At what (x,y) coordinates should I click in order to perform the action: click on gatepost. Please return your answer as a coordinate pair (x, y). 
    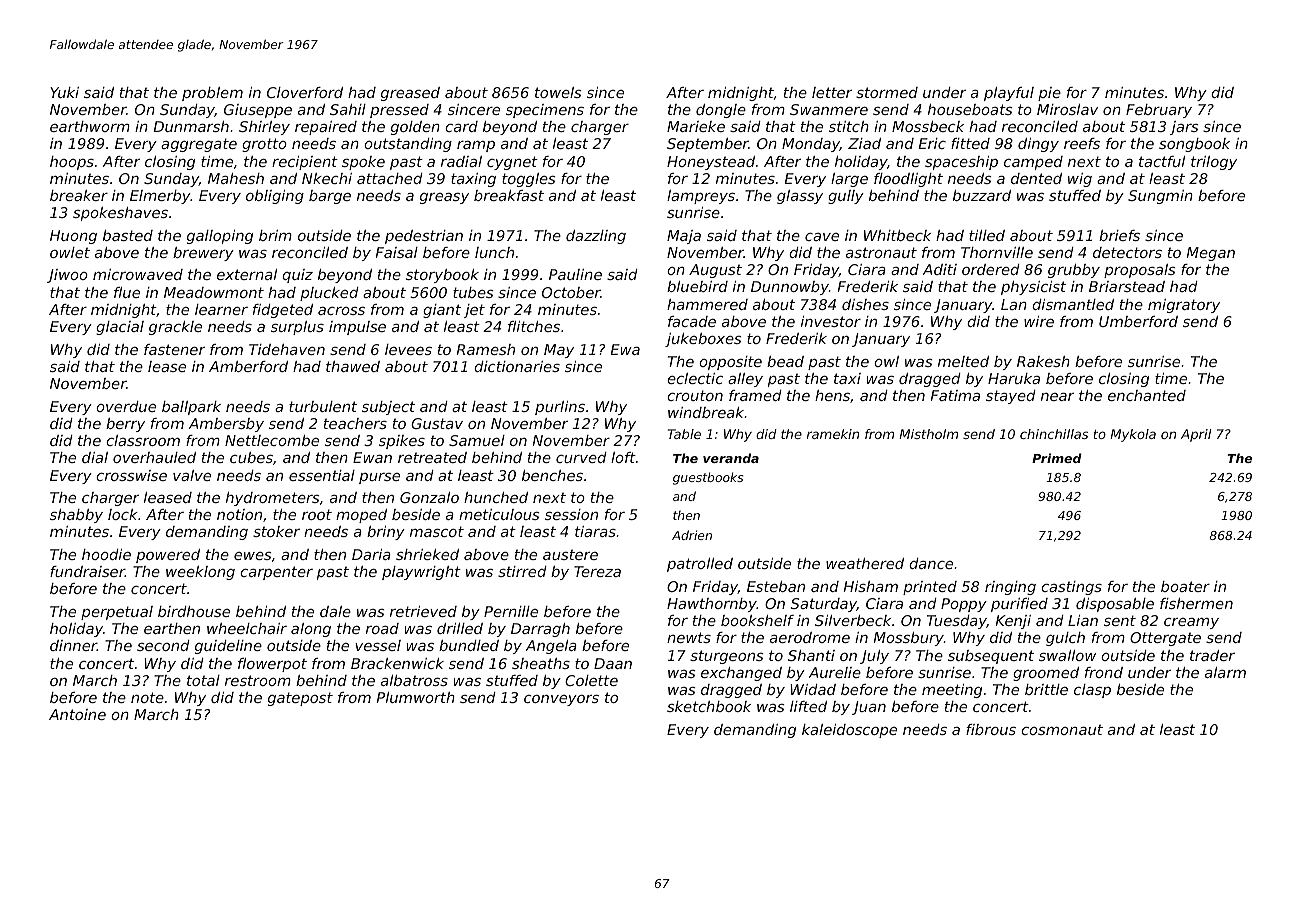
    Looking at the image, I should click on (300, 699).
